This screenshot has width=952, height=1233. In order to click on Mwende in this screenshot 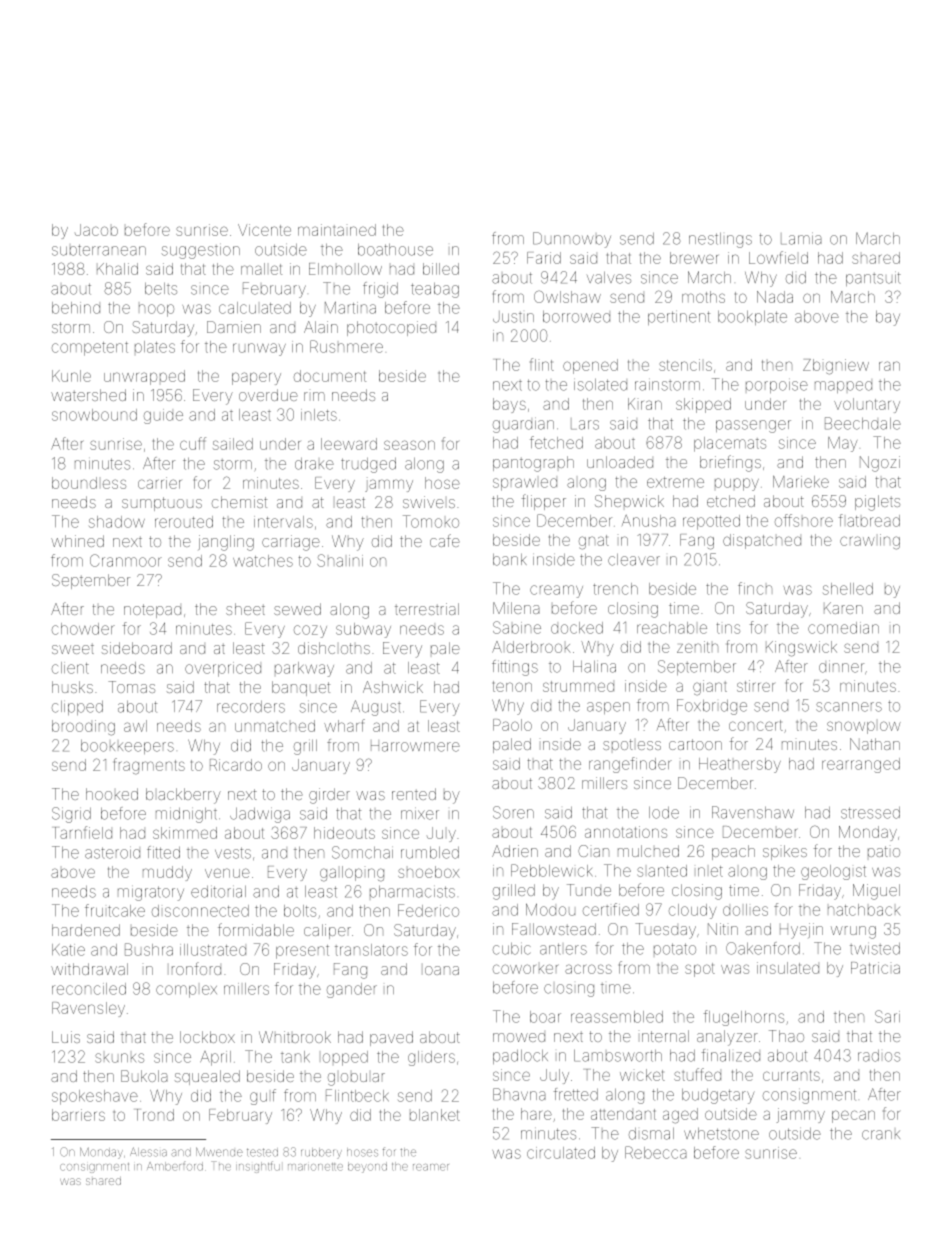, I will do `click(219, 1152)`.
